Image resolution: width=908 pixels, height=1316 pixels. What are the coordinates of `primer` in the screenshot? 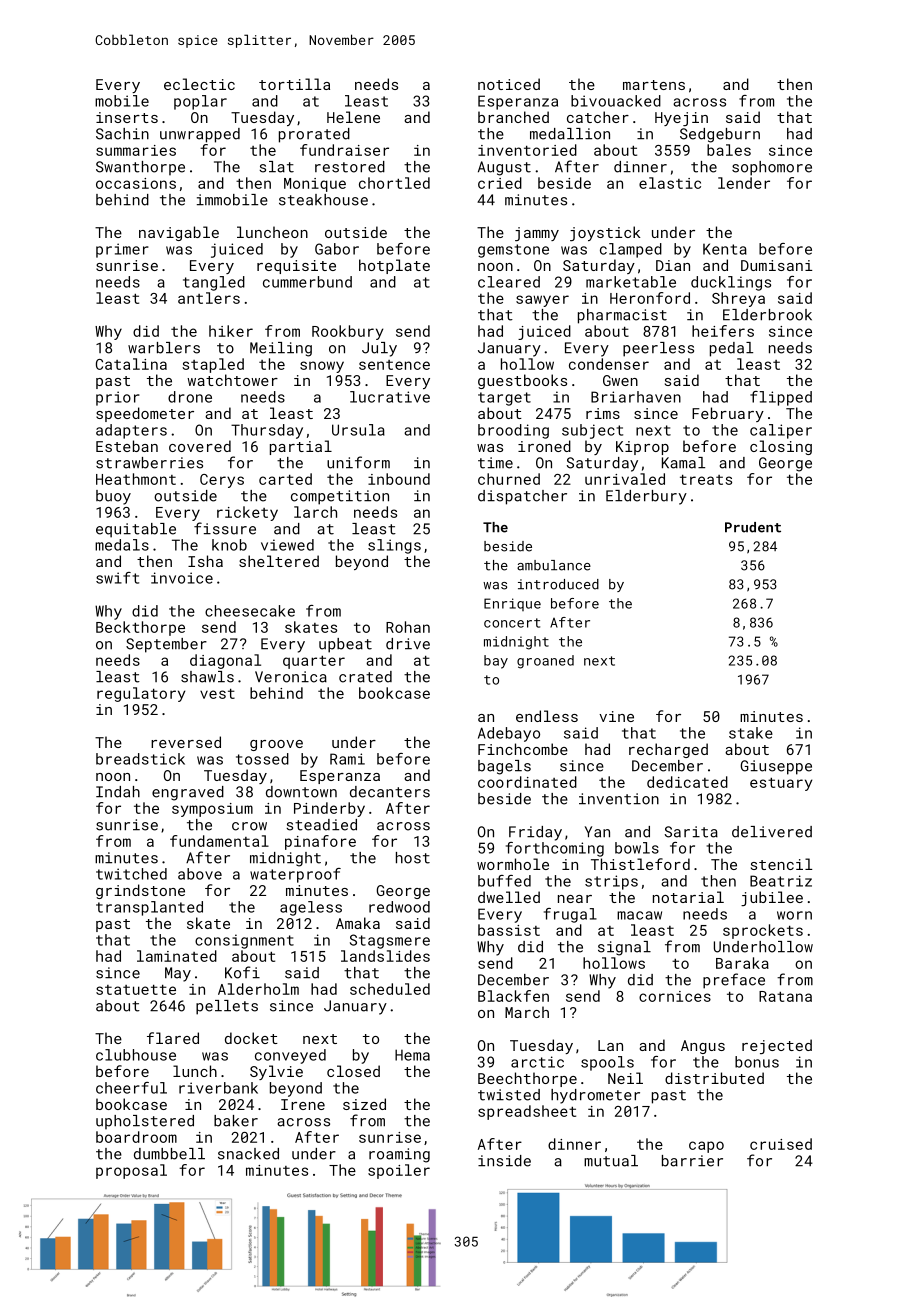 It's located at (122, 250).
